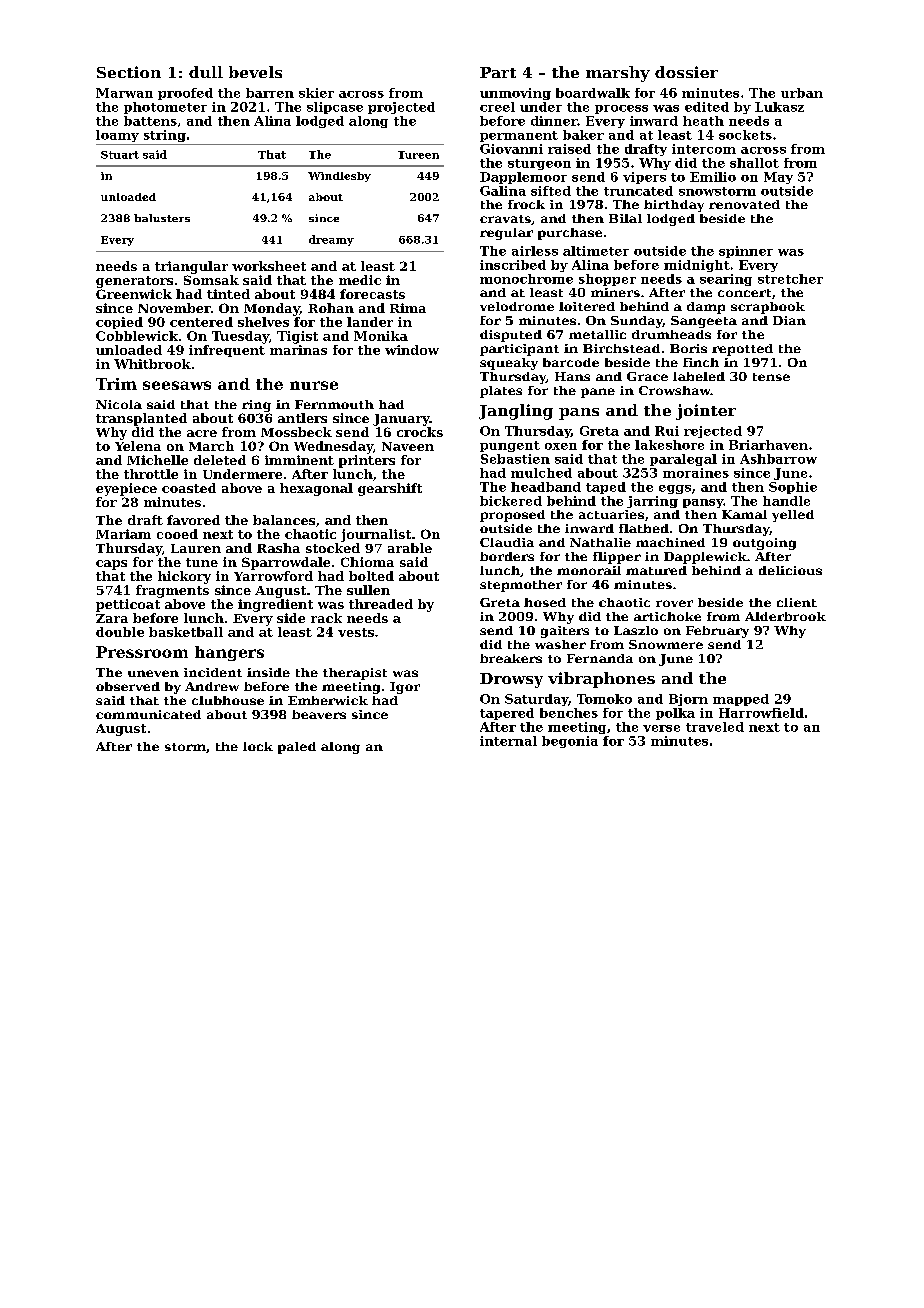 This page has width=924, height=1308. Describe the element at coordinates (335, 108) in the page. I see `slipcase` at that location.
